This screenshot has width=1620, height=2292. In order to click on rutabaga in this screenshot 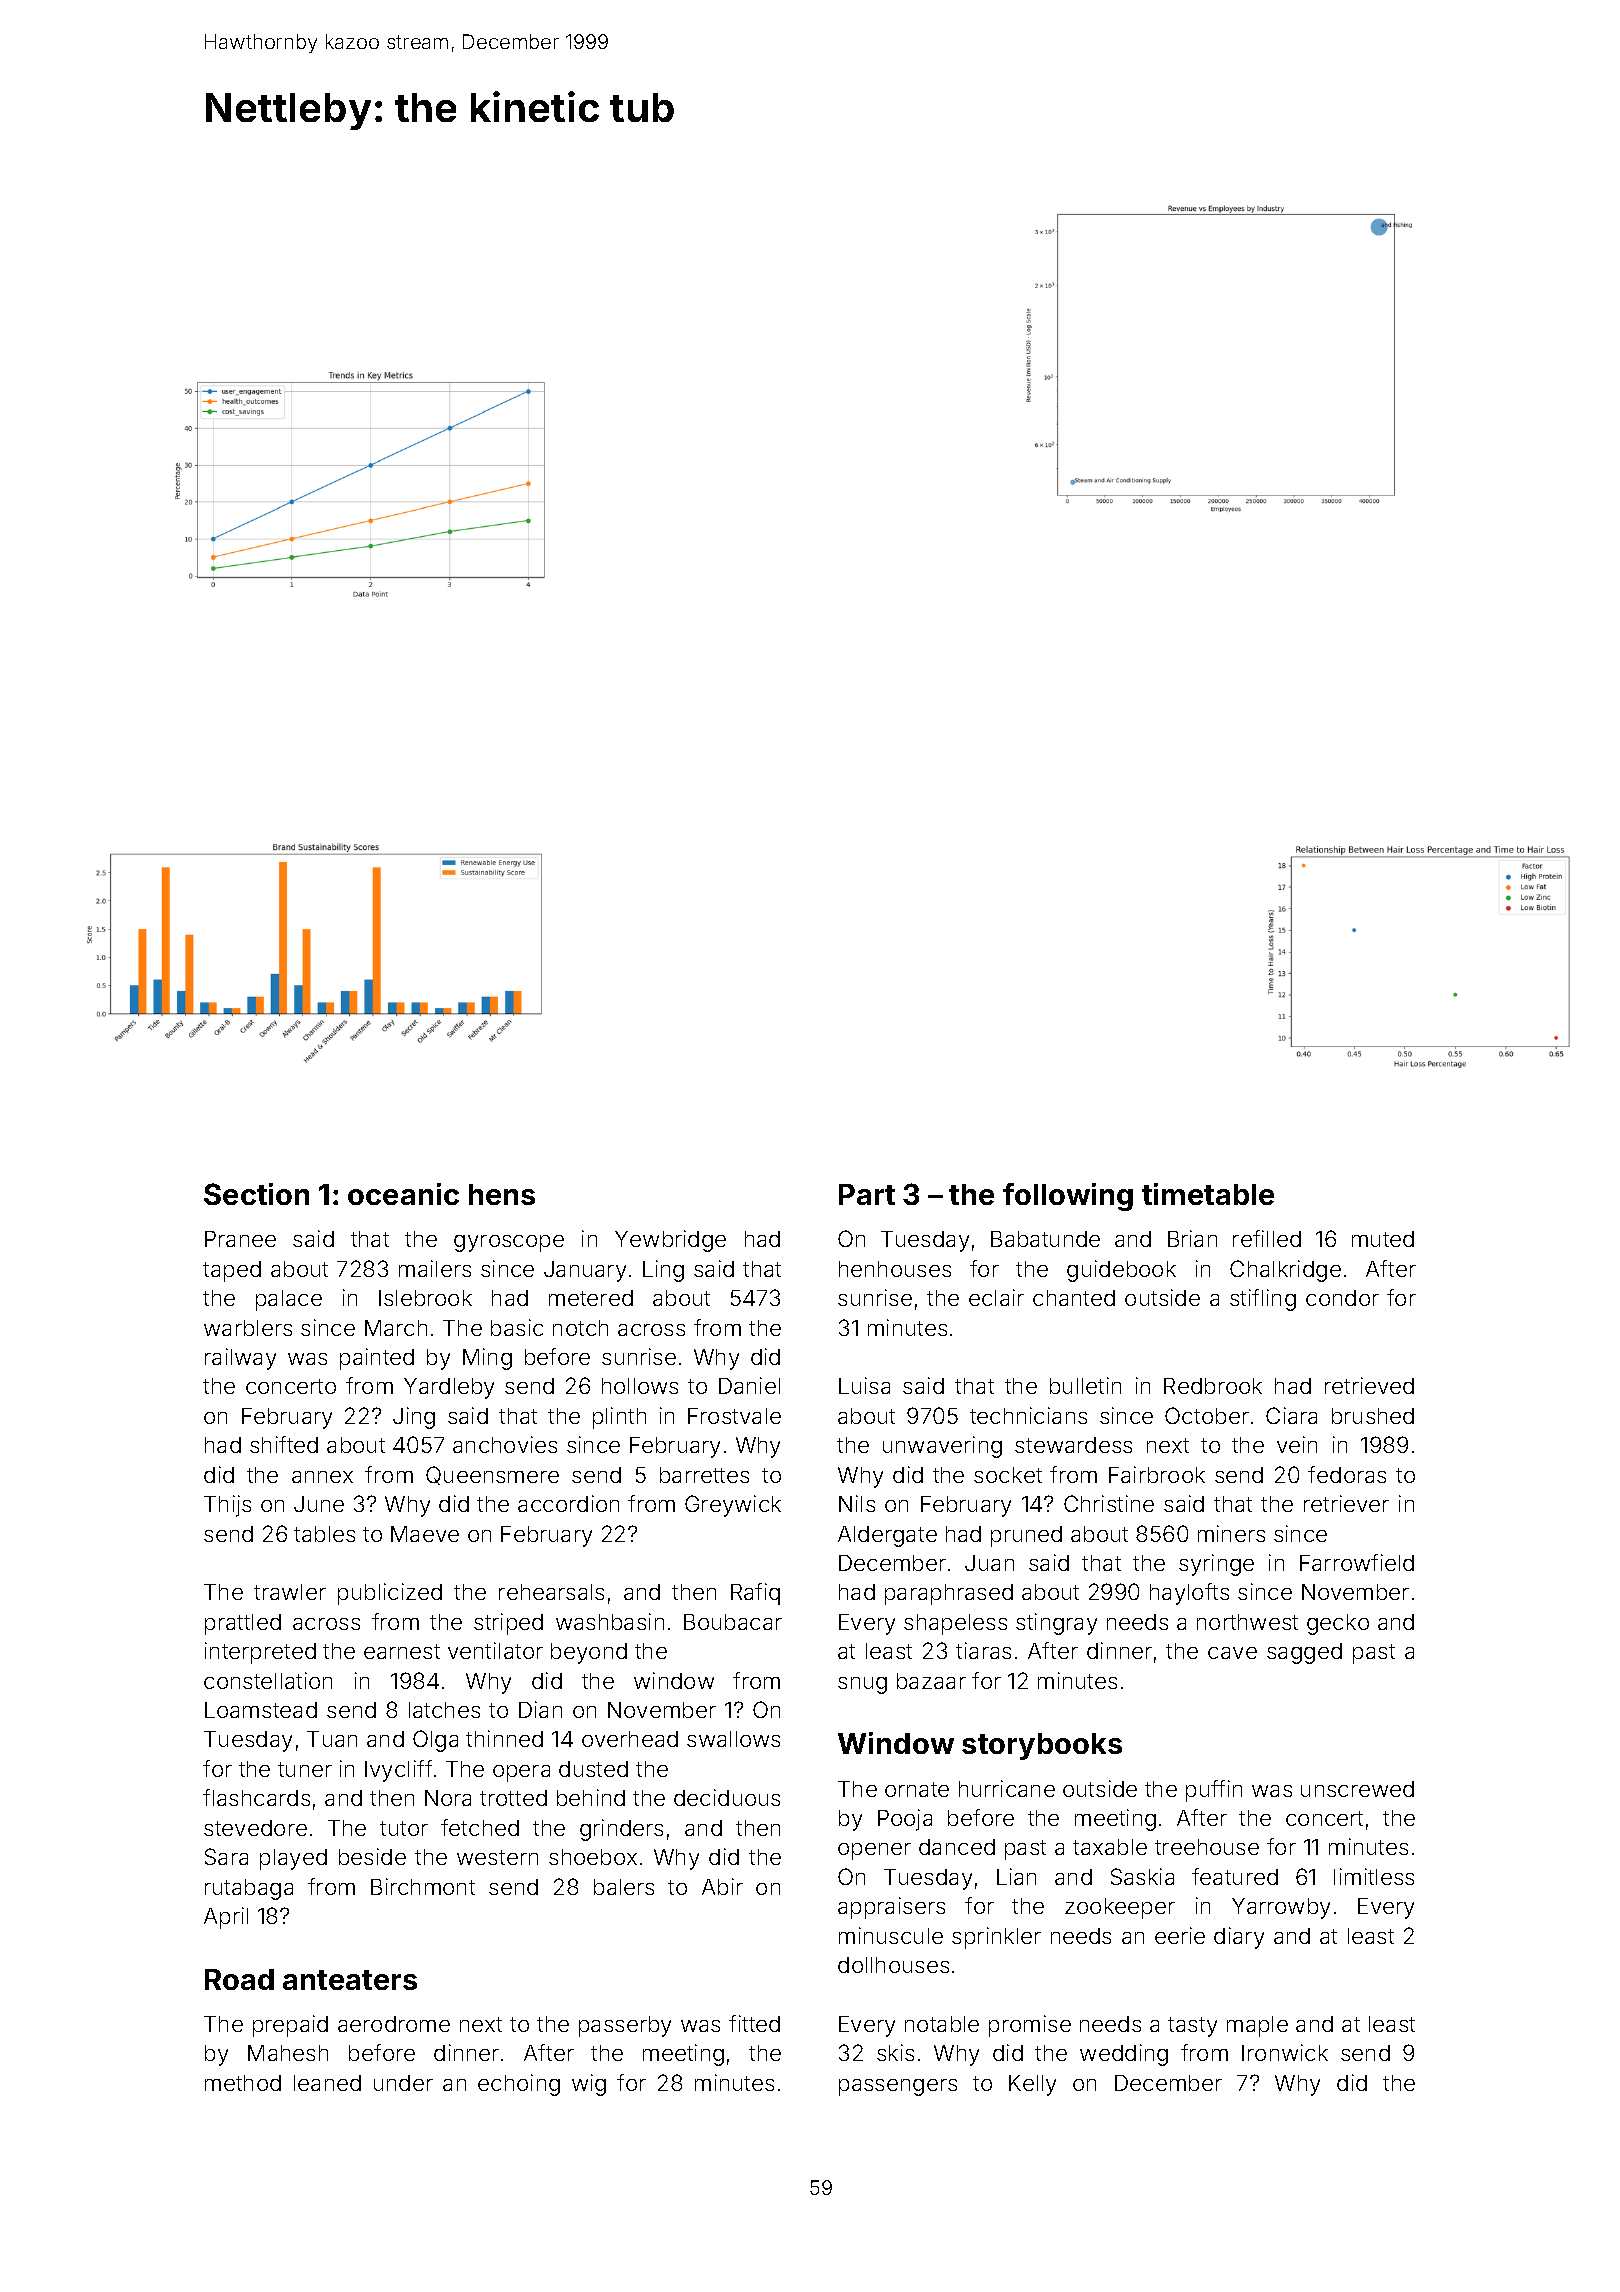, I will do `click(249, 1889)`.
